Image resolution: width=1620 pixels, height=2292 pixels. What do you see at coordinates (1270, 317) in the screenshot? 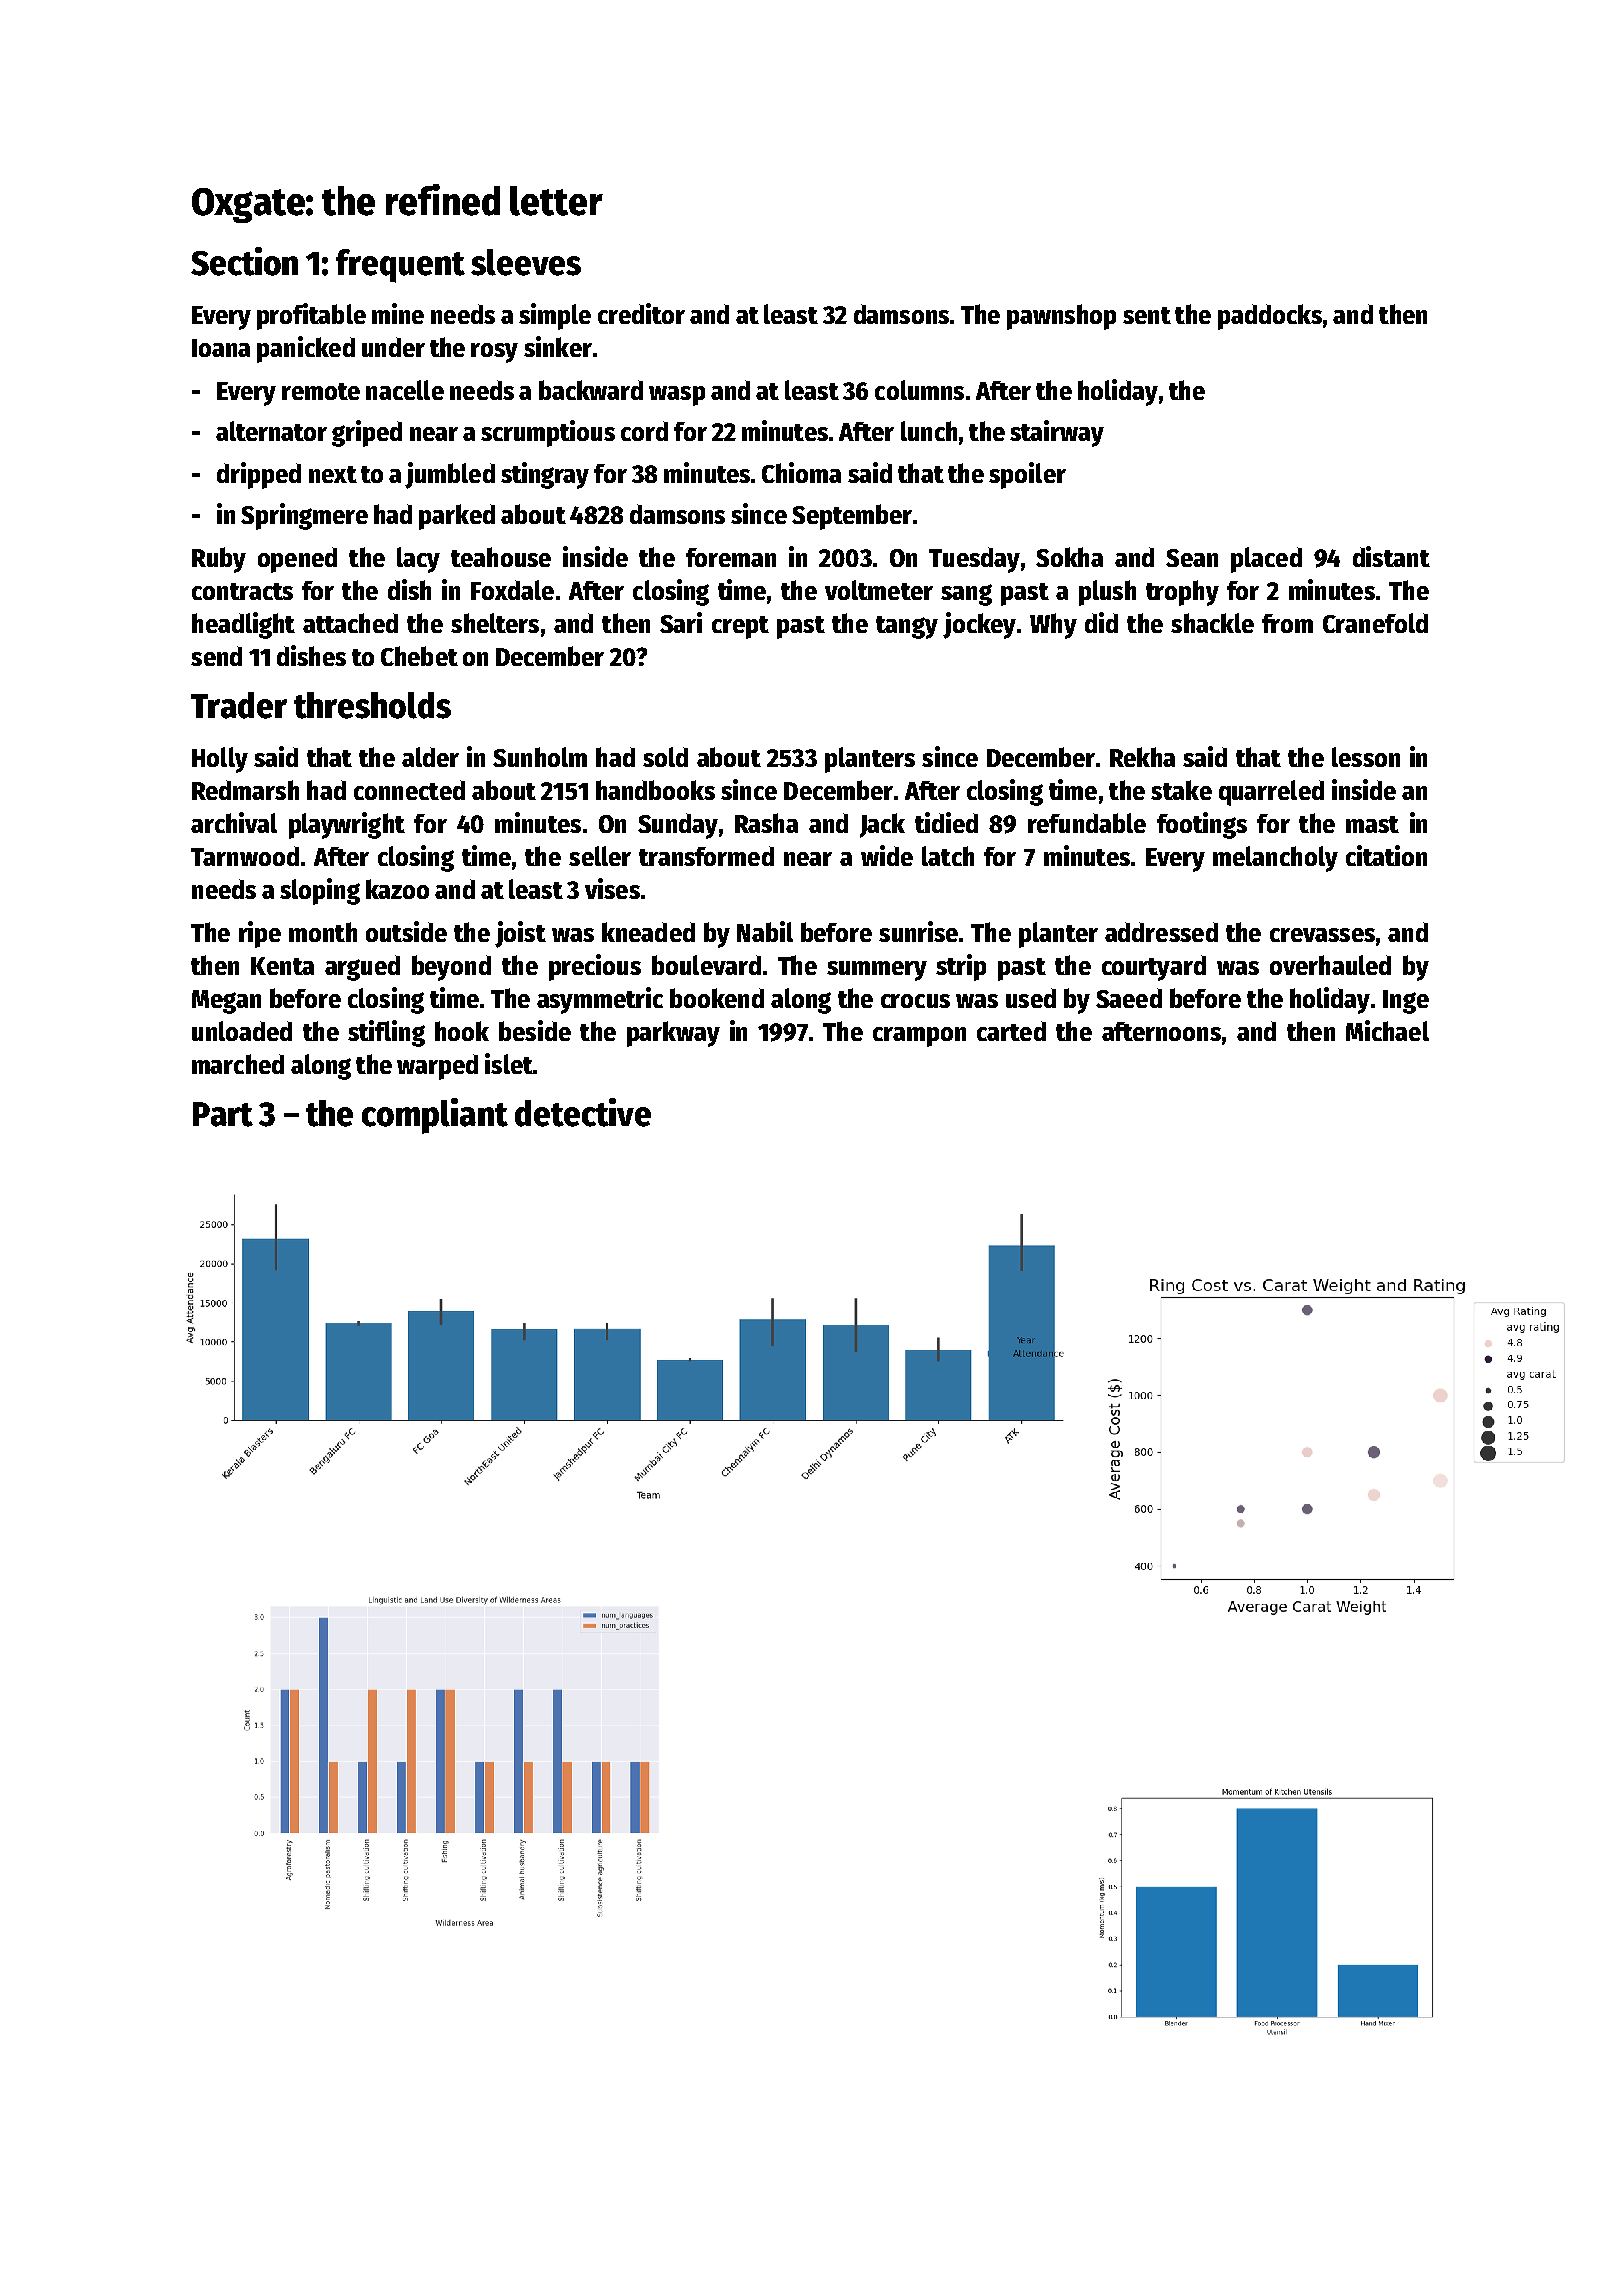
I see `paddocks` at bounding box center [1270, 317].
